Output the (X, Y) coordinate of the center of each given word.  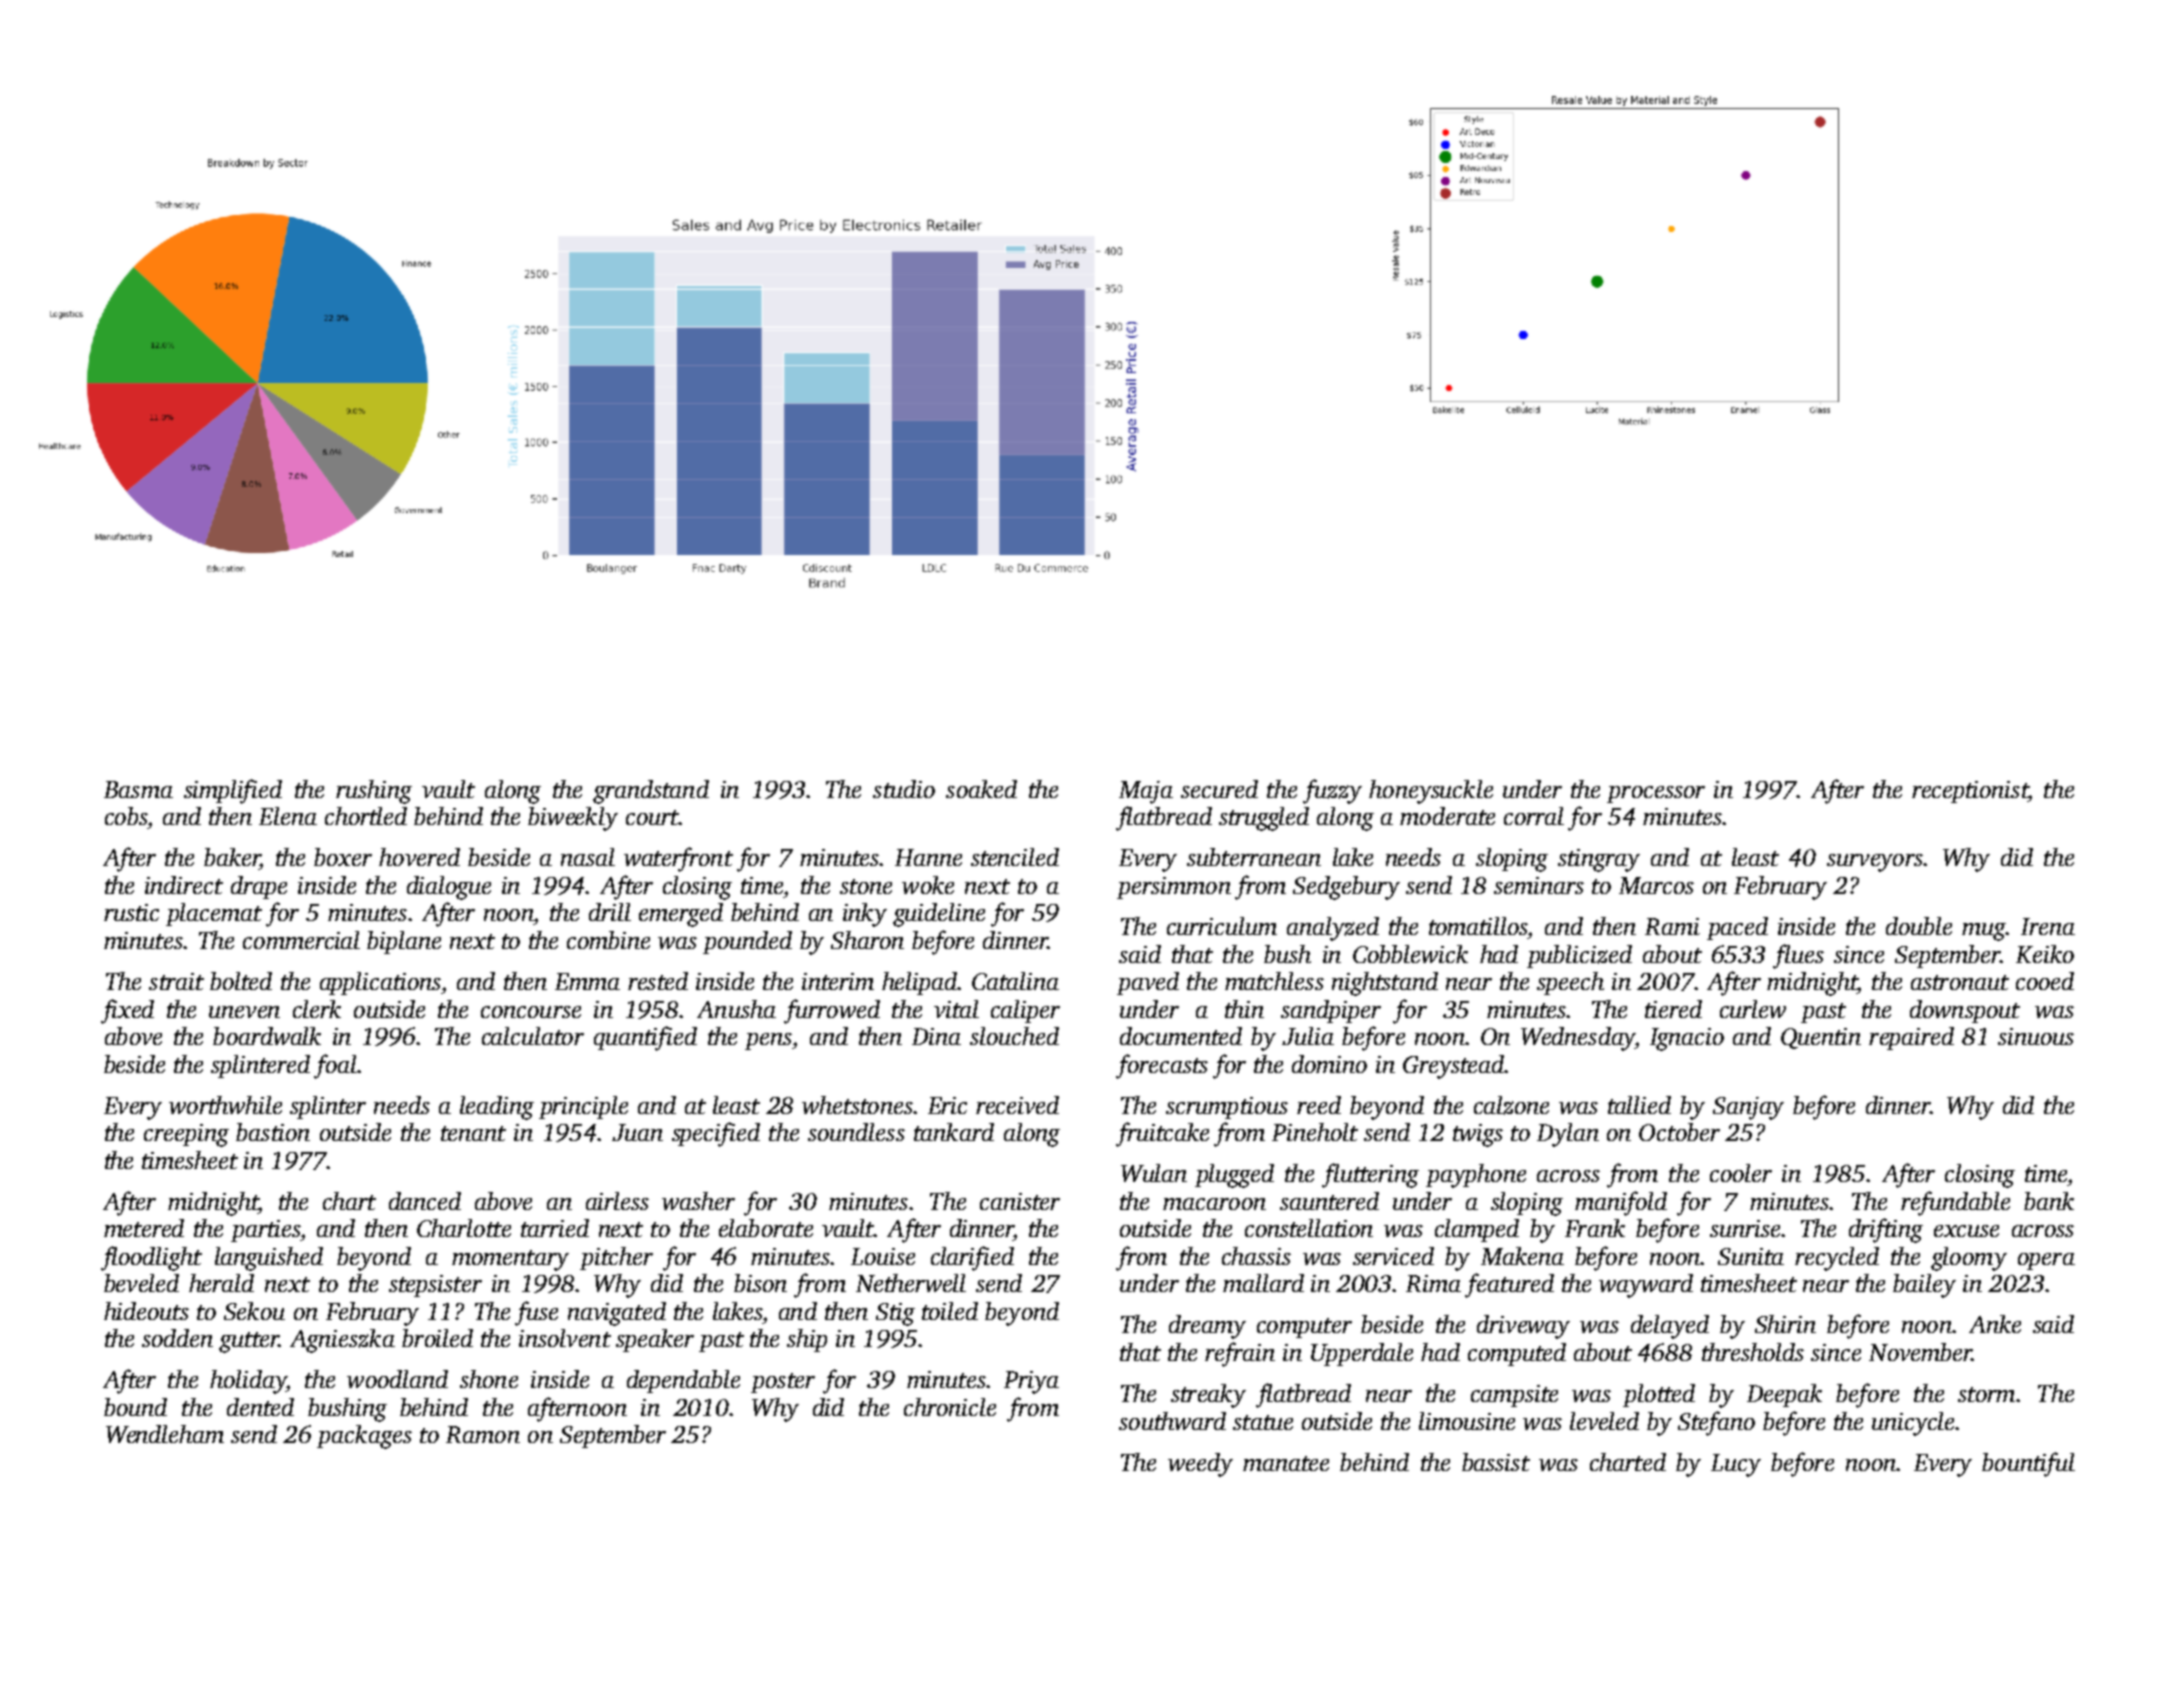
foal (335, 1066)
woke (928, 885)
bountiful (2028, 1464)
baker (232, 857)
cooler (1741, 1173)
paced (1737, 928)
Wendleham (165, 1434)
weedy (1200, 1465)
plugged (1234, 1176)
